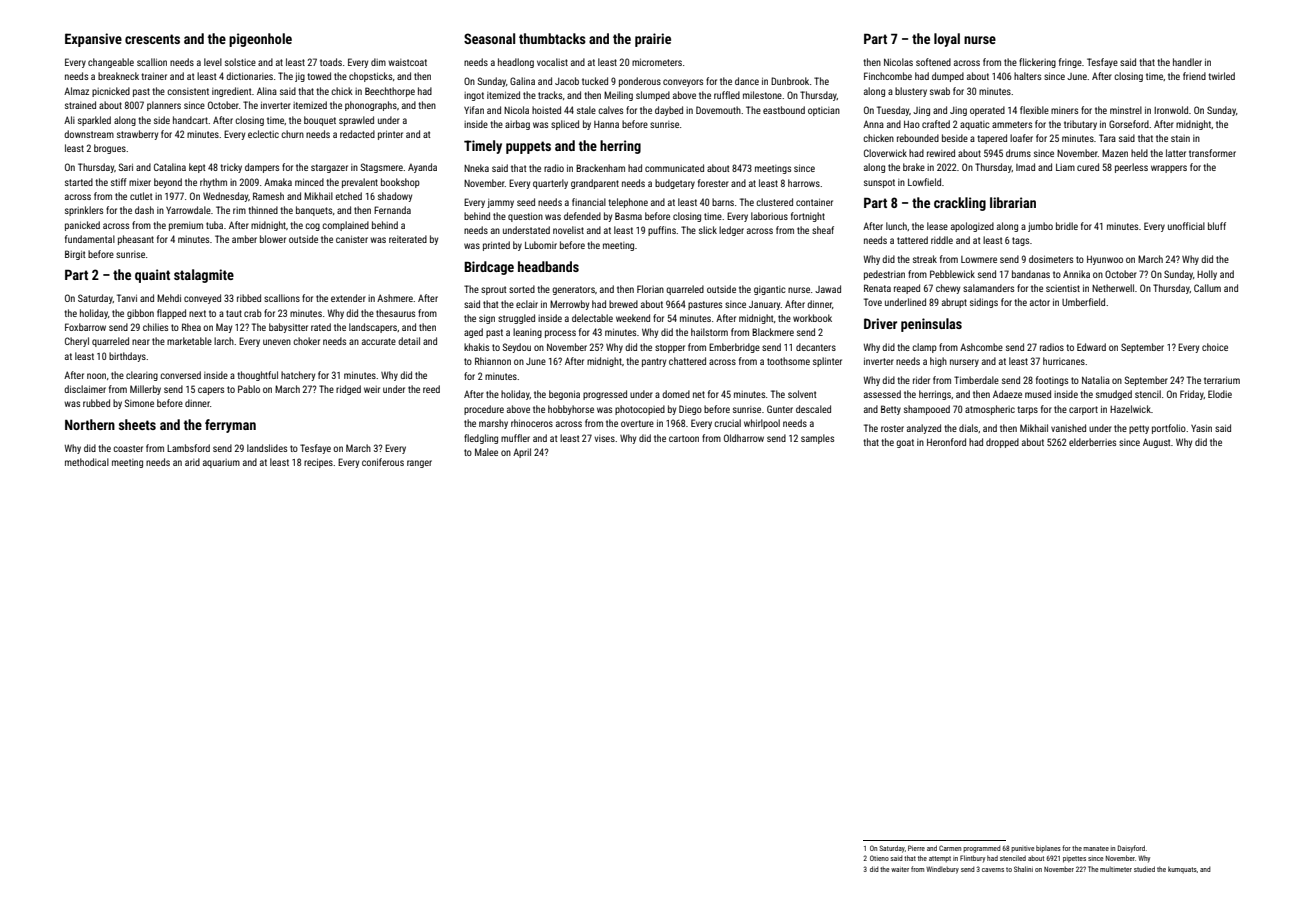 The image size is (1308, 924). Describe the element at coordinates (879, 858) in the image. I see `Otieno` at that location.
